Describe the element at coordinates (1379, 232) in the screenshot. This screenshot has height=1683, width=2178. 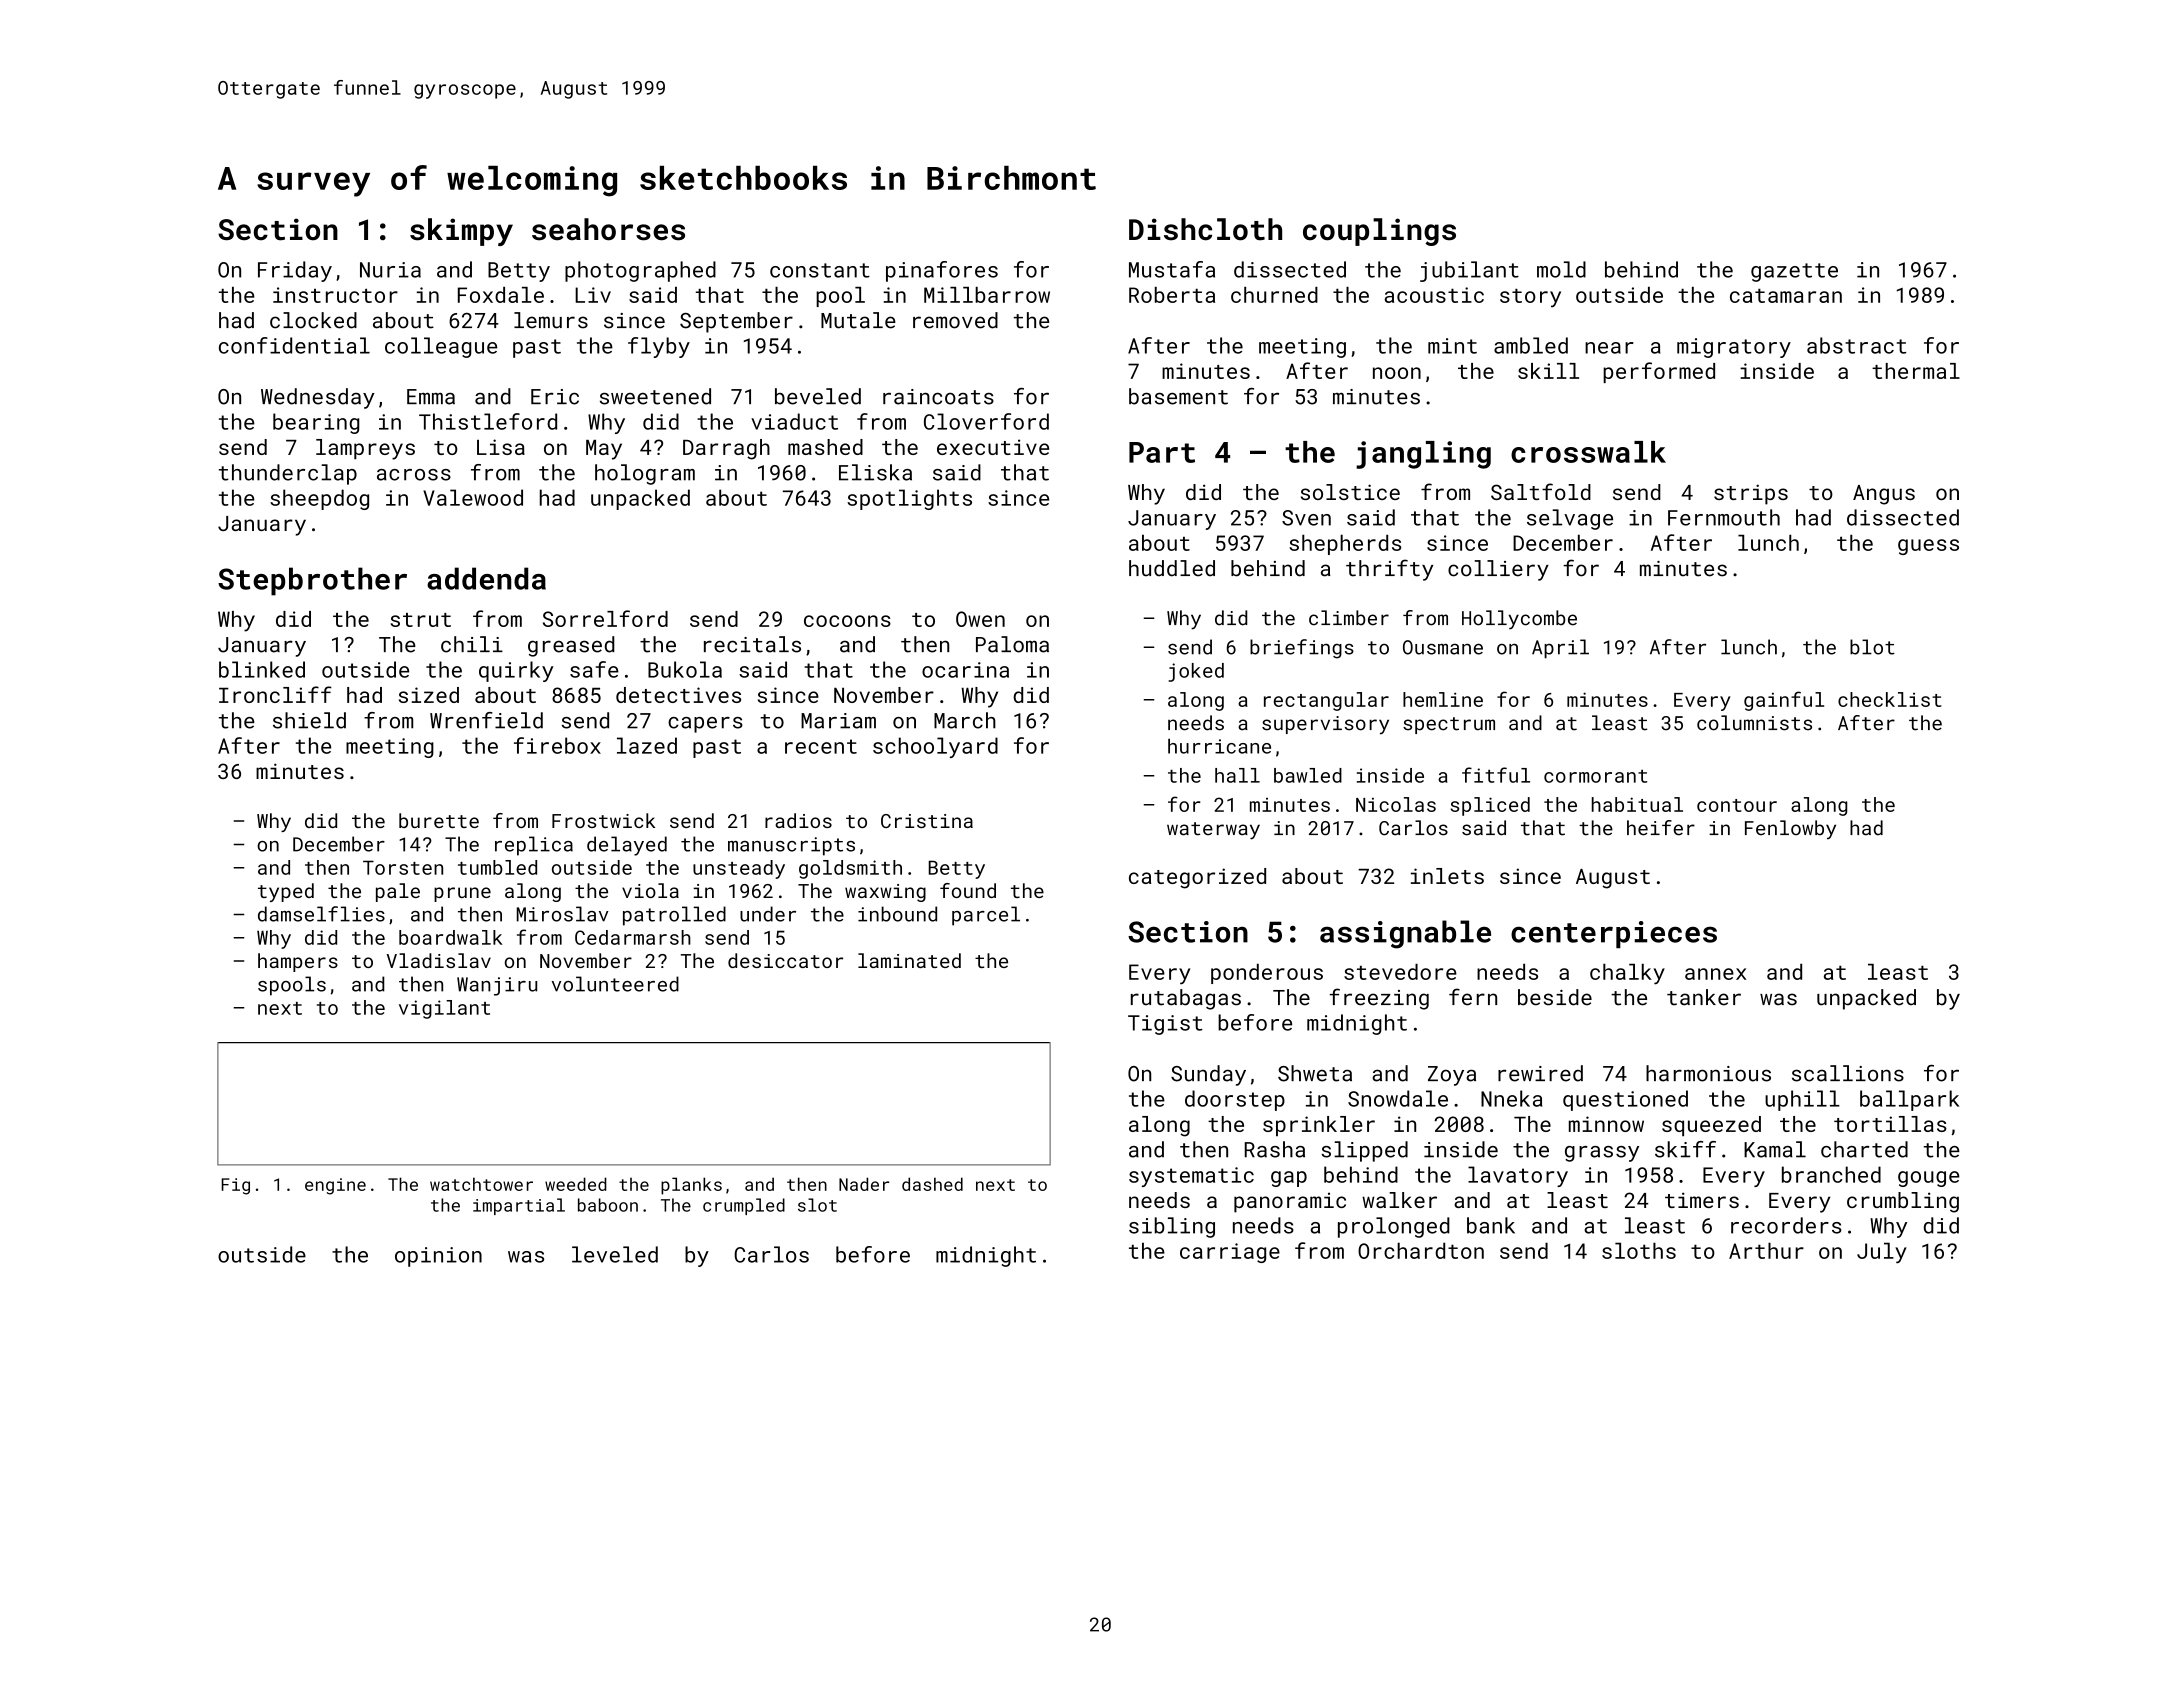
I see `couplings` at that location.
